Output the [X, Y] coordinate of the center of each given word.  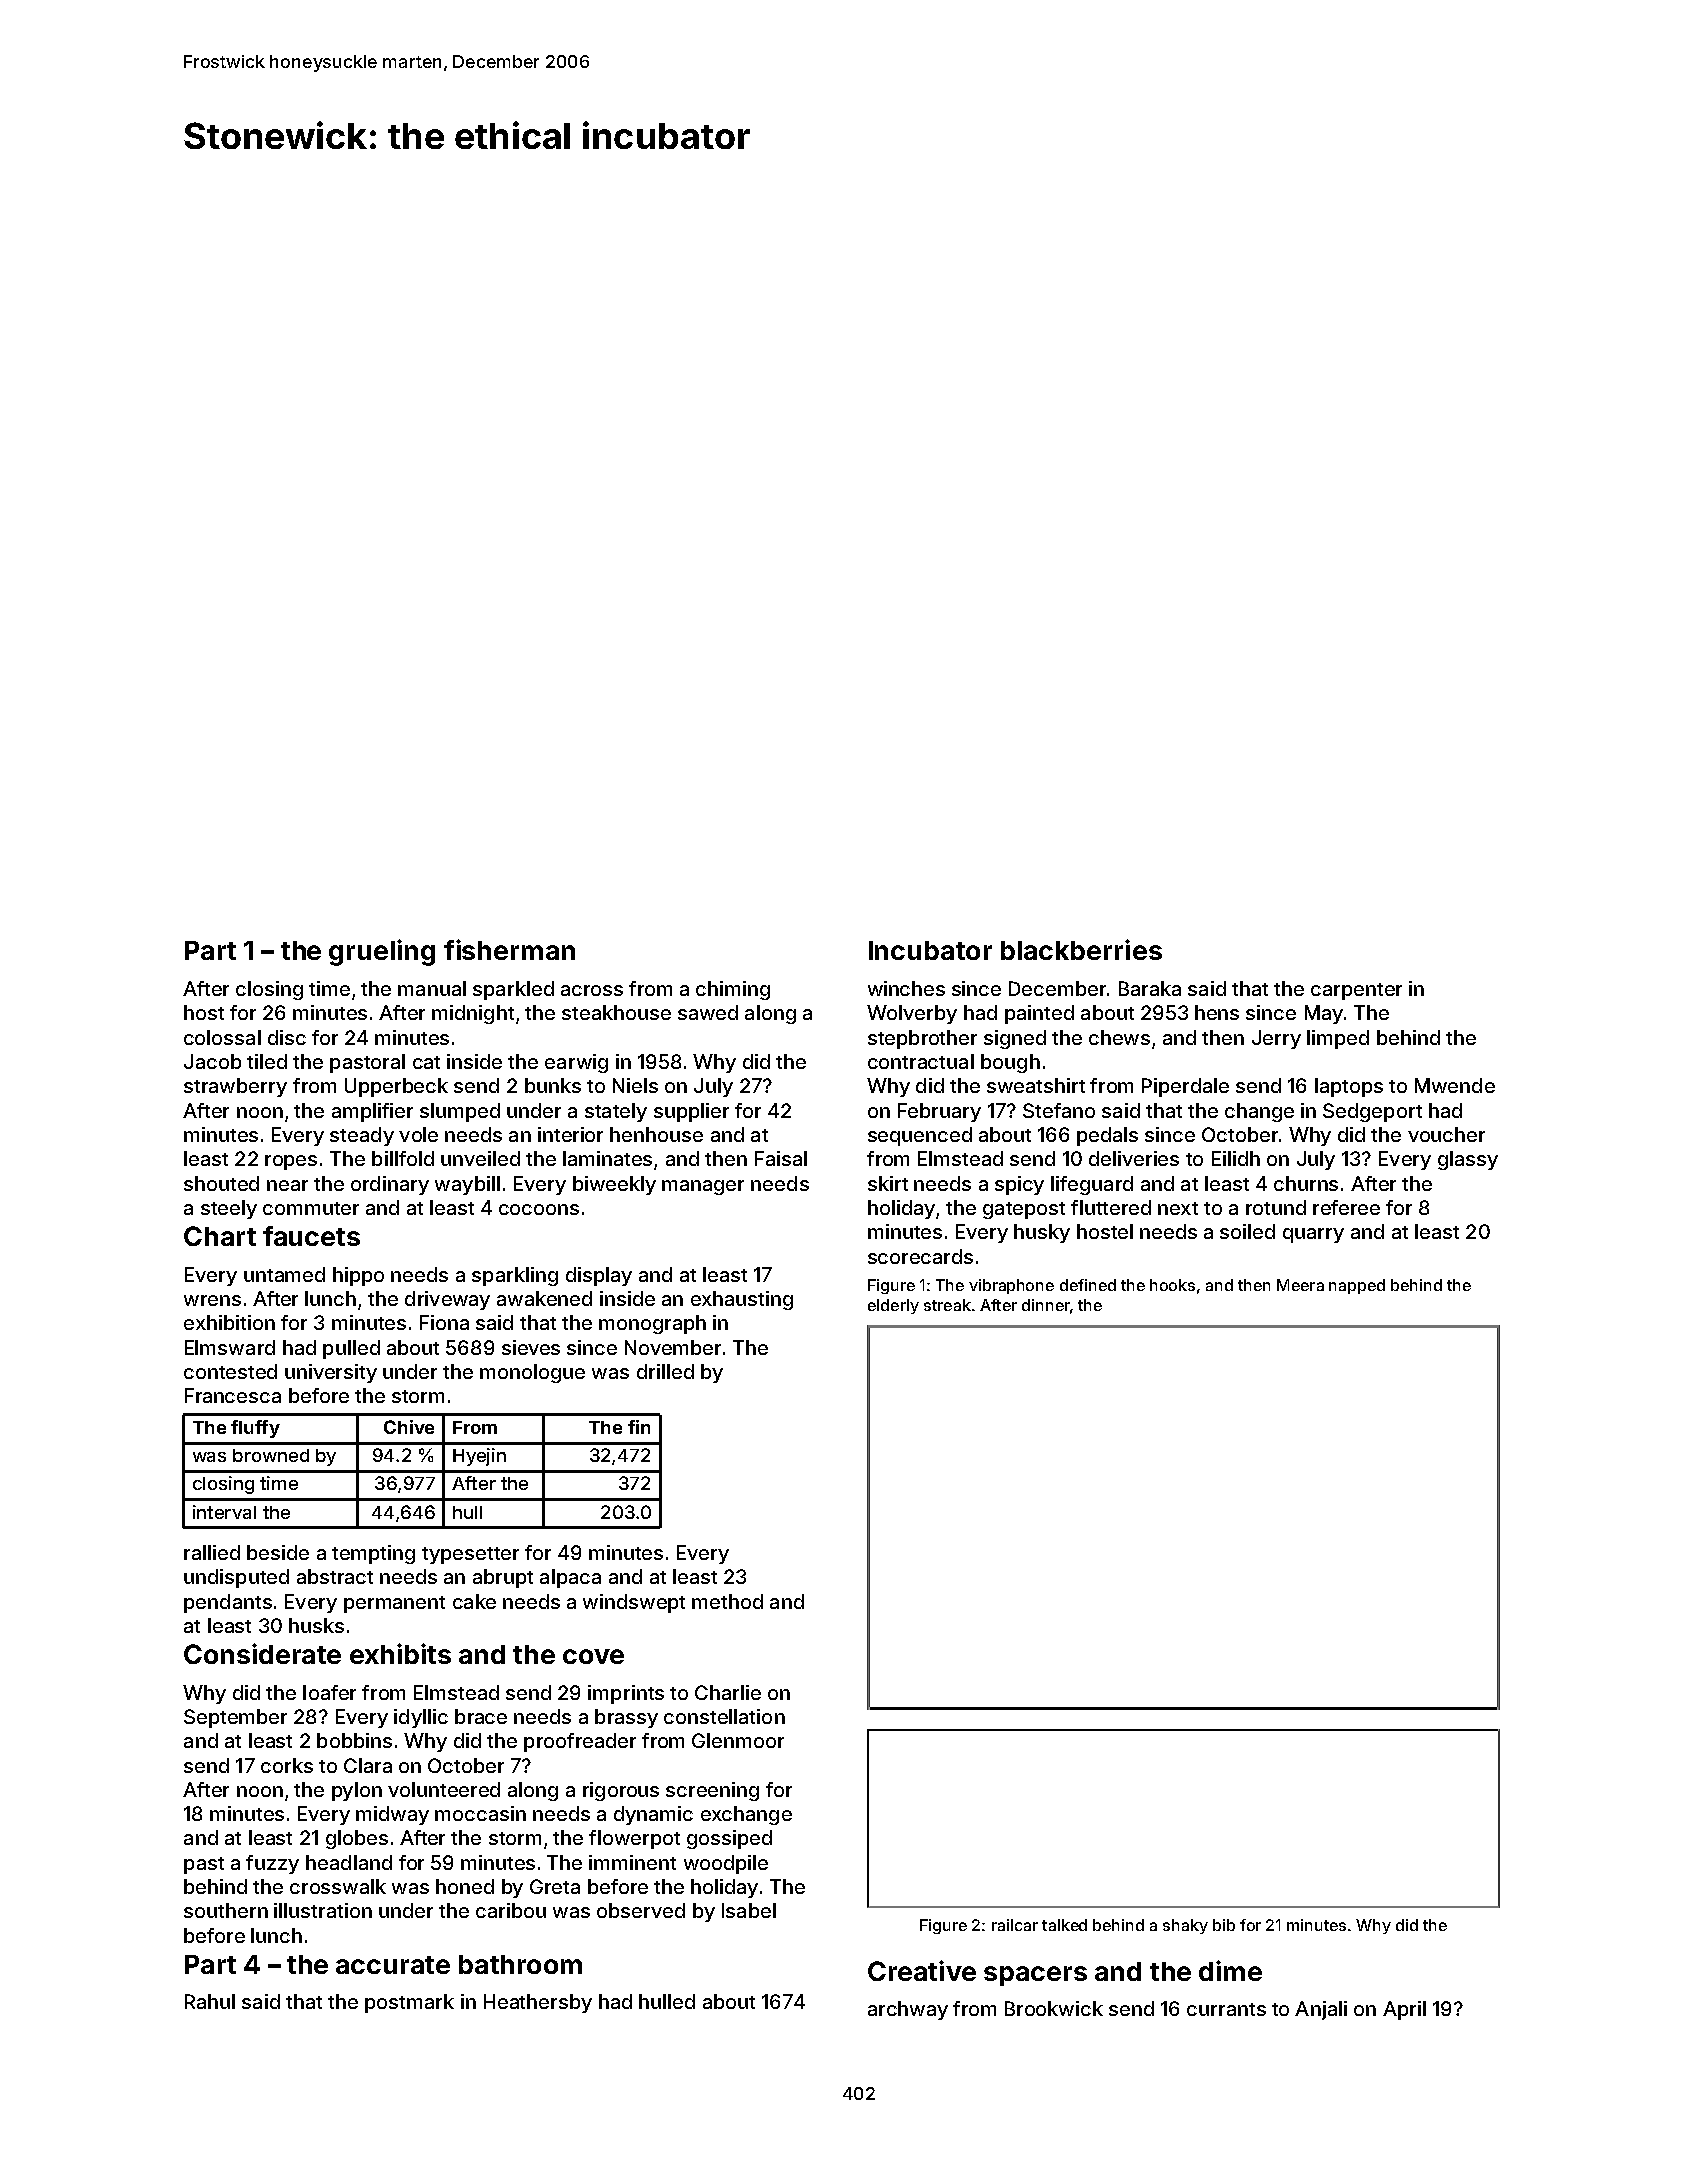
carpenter [1356, 991]
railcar [1015, 1925]
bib [1224, 1925]
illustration [323, 1910]
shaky [1185, 1926]
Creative [922, 1970]
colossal [222, 1037]
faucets [311, 1236]
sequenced [920, 1136]
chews [1119, 1037]
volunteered [444, 1789]
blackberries [1081, 949]
